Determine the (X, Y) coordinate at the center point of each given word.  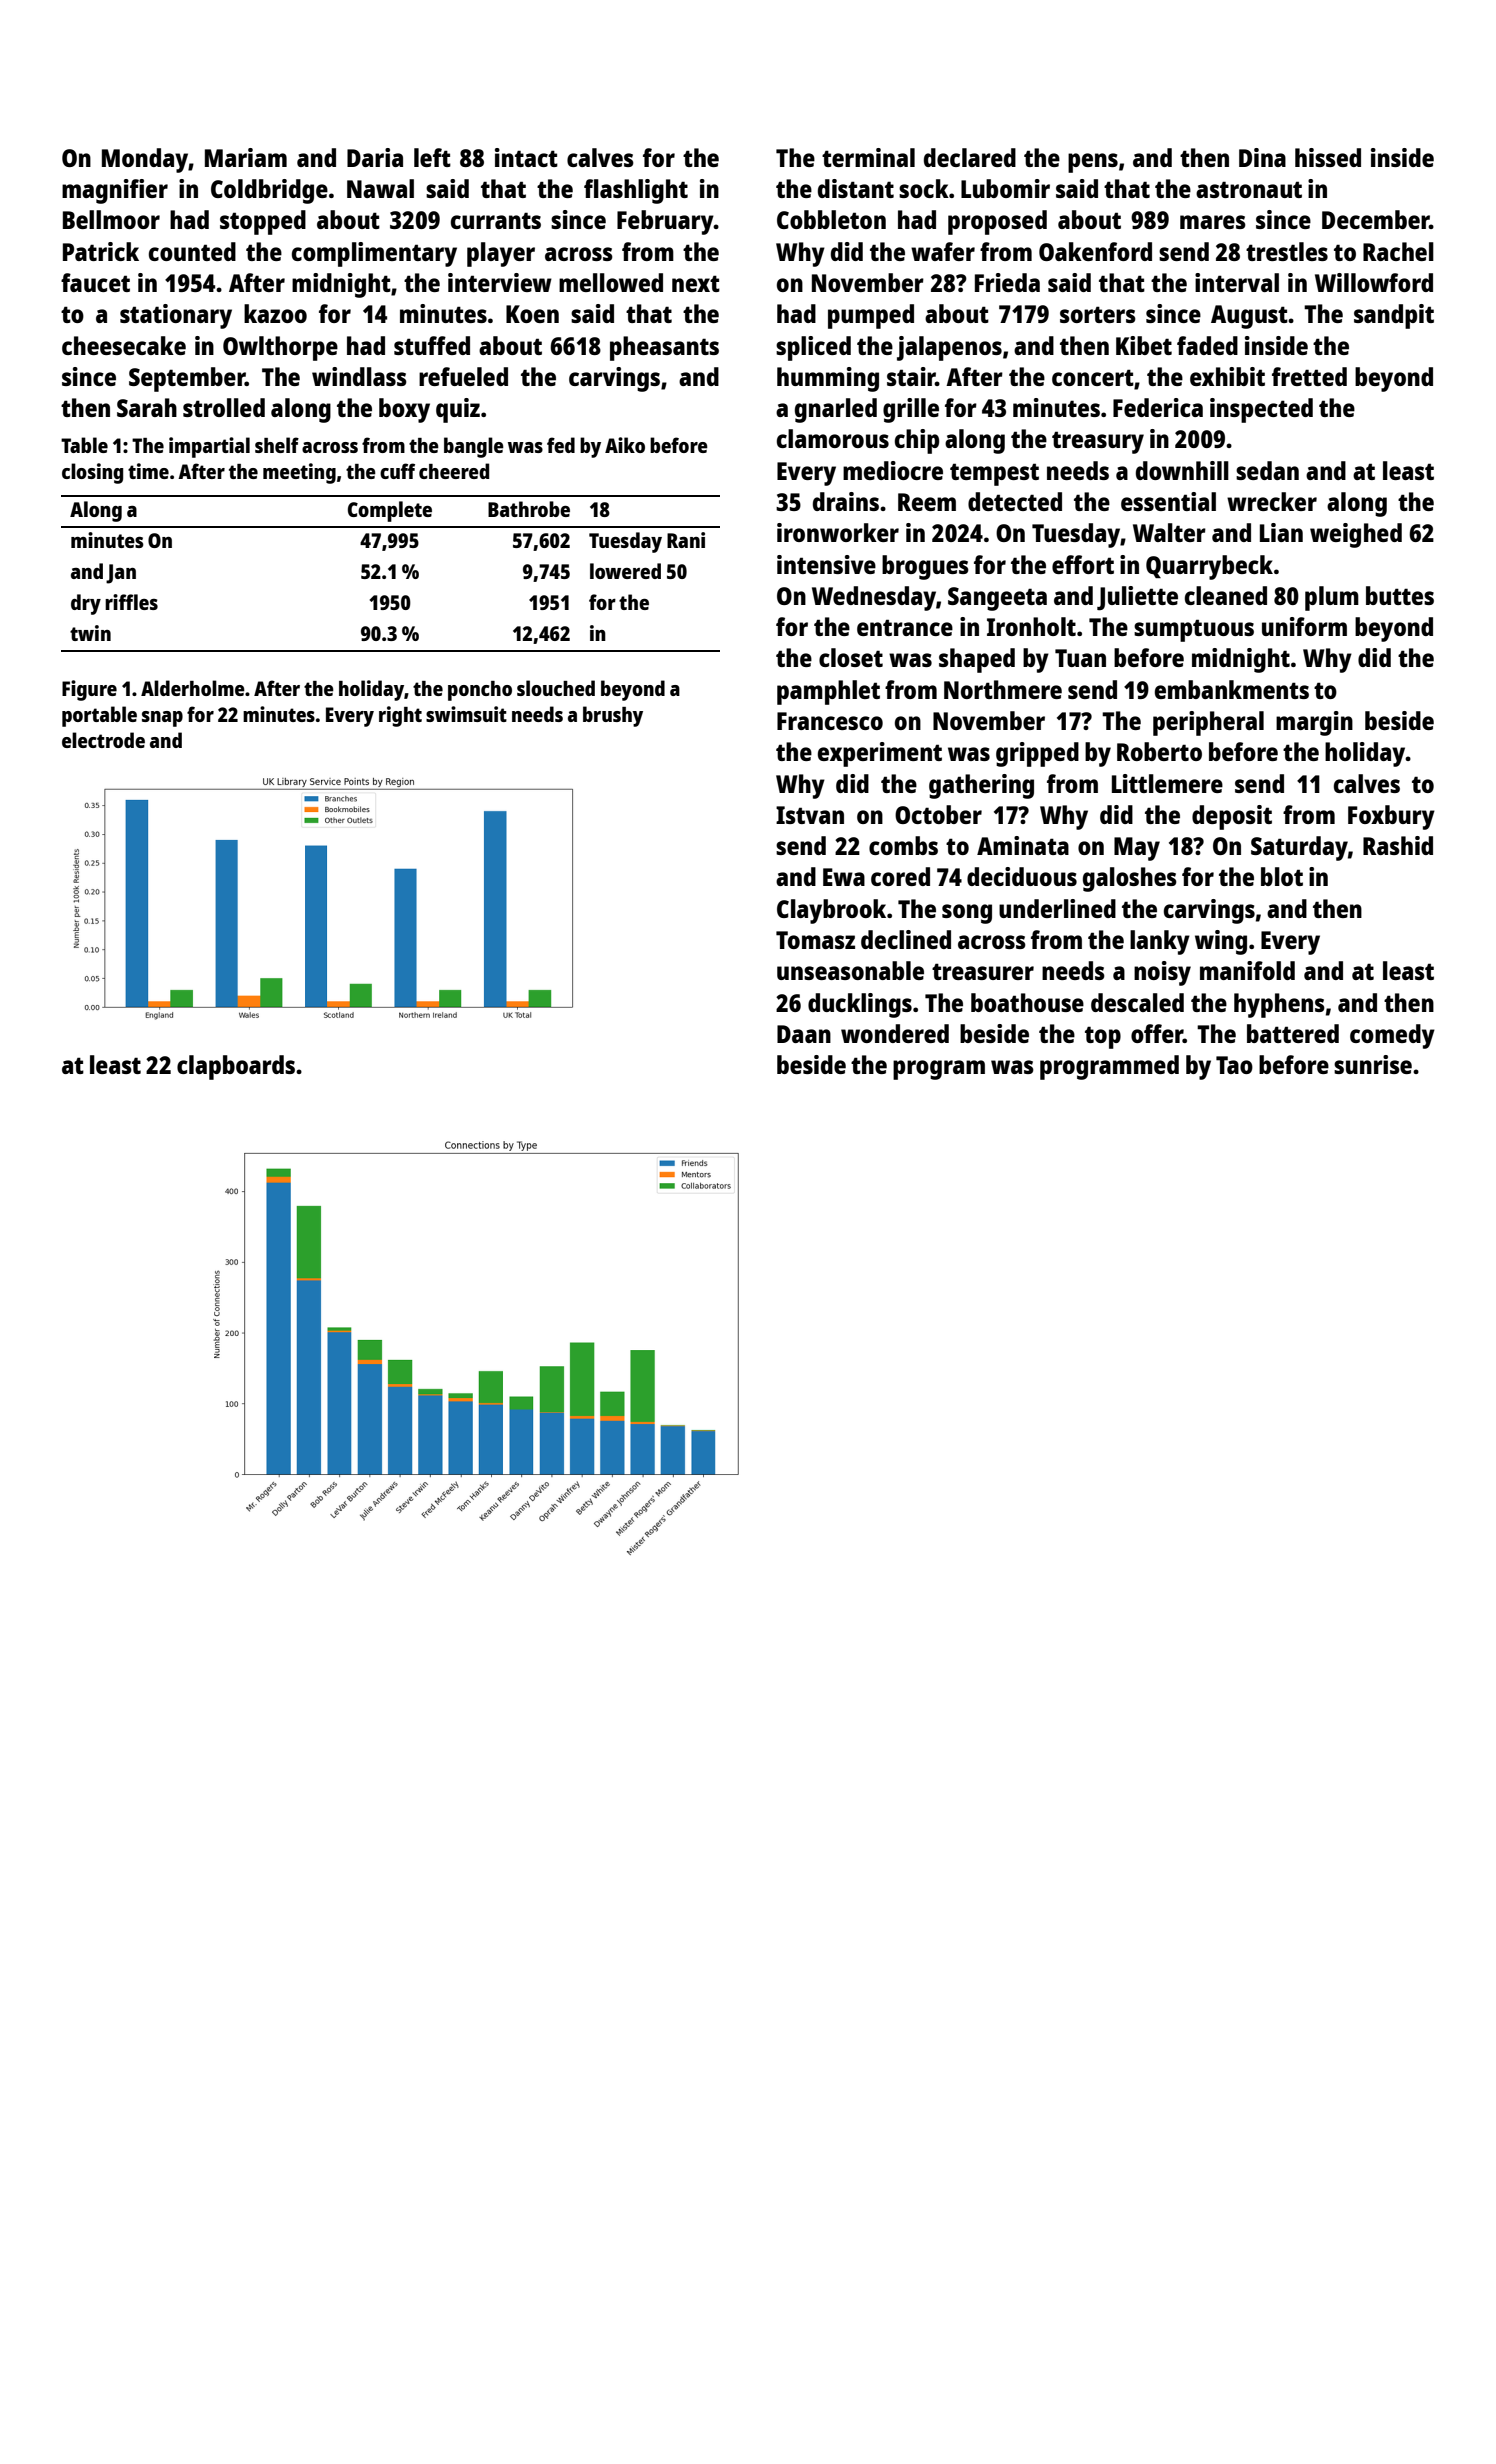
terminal (868, 157)
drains (846, 501)
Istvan (810, 815)
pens (1093, 163)
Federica (1158, 407)
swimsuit (466, 714)
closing (92, 473)
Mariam (246, 157)
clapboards (236, 1067)
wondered (895, 1033)
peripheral (1208, 723)
